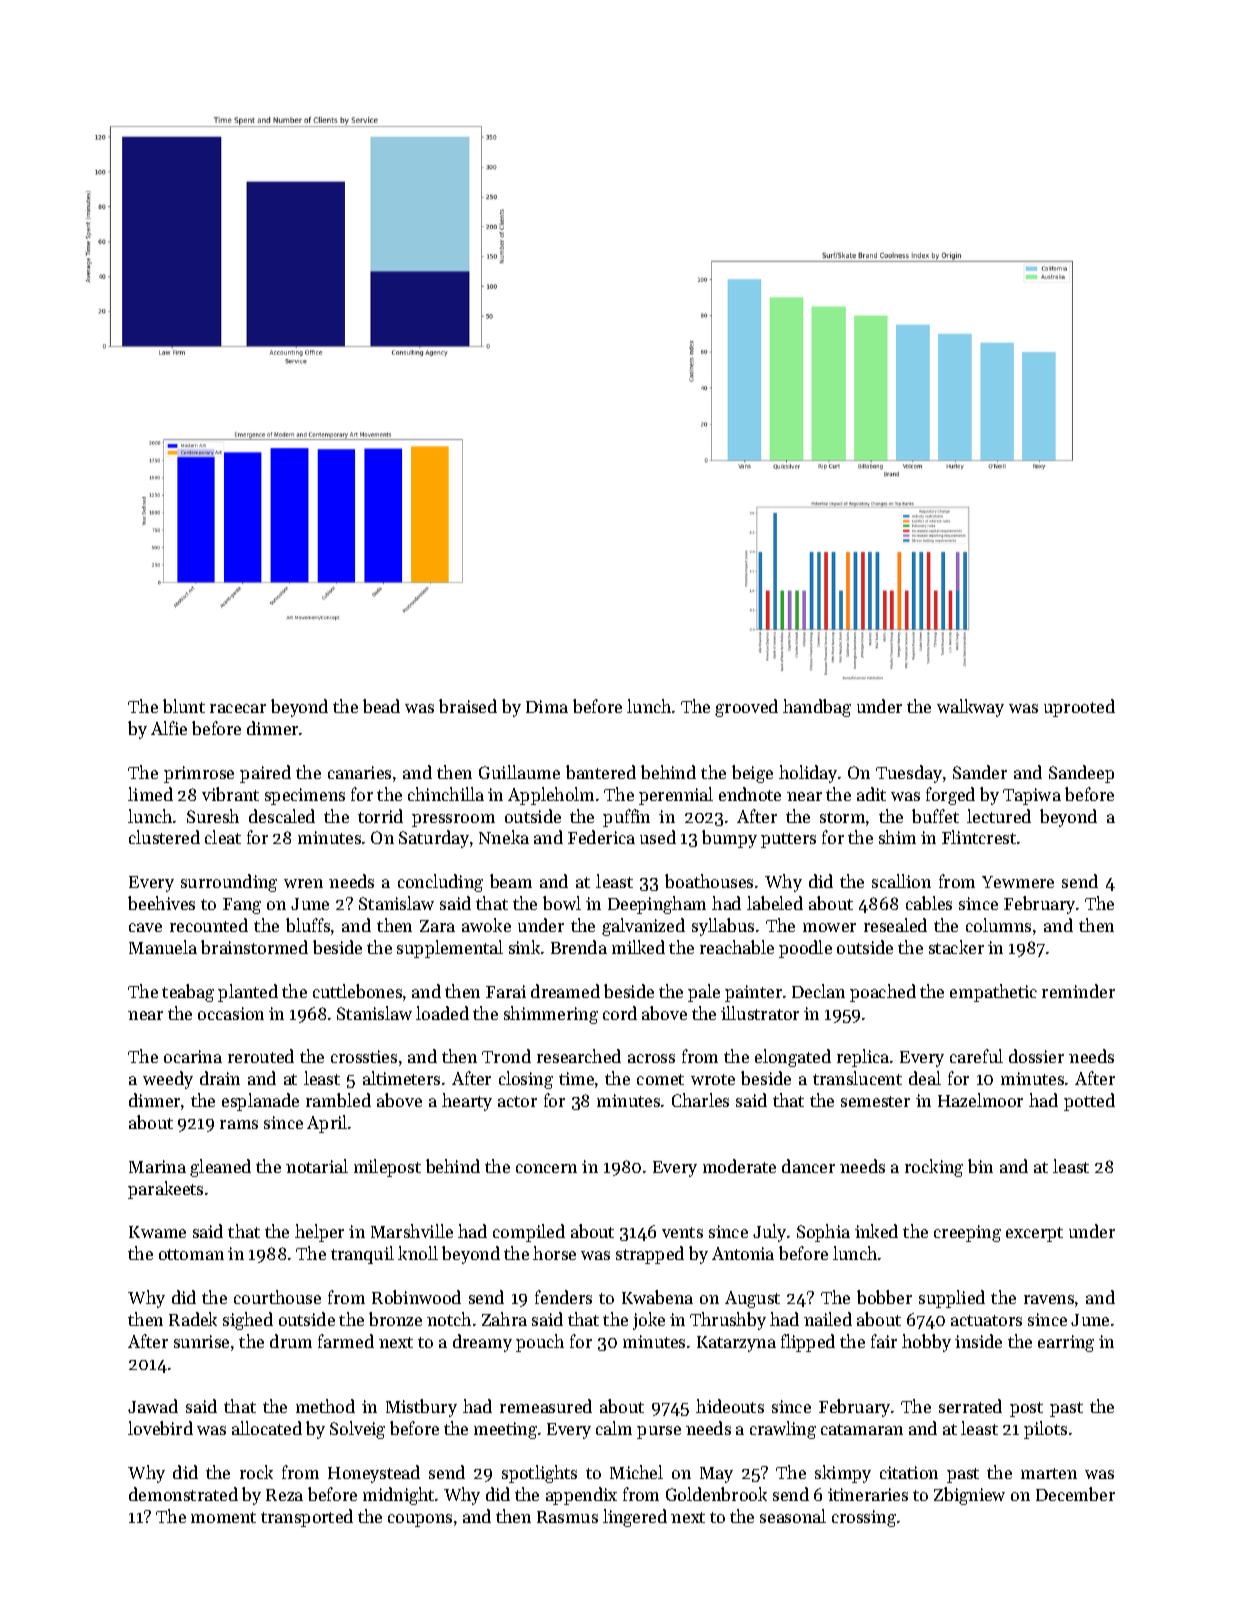  I want to click on bronze, so click(395, 1319).
